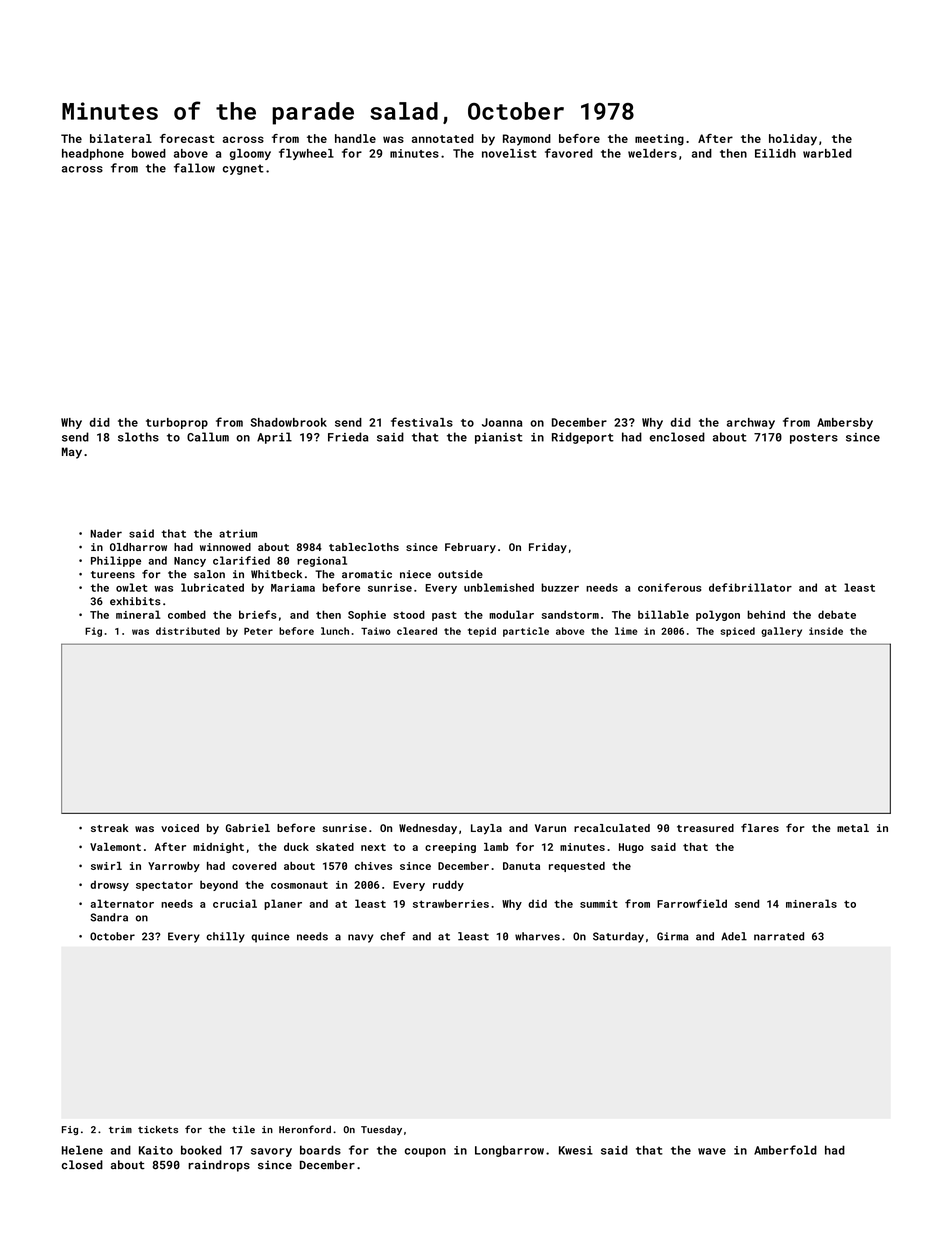  I want to click on Helene, so click(82, 1150).
